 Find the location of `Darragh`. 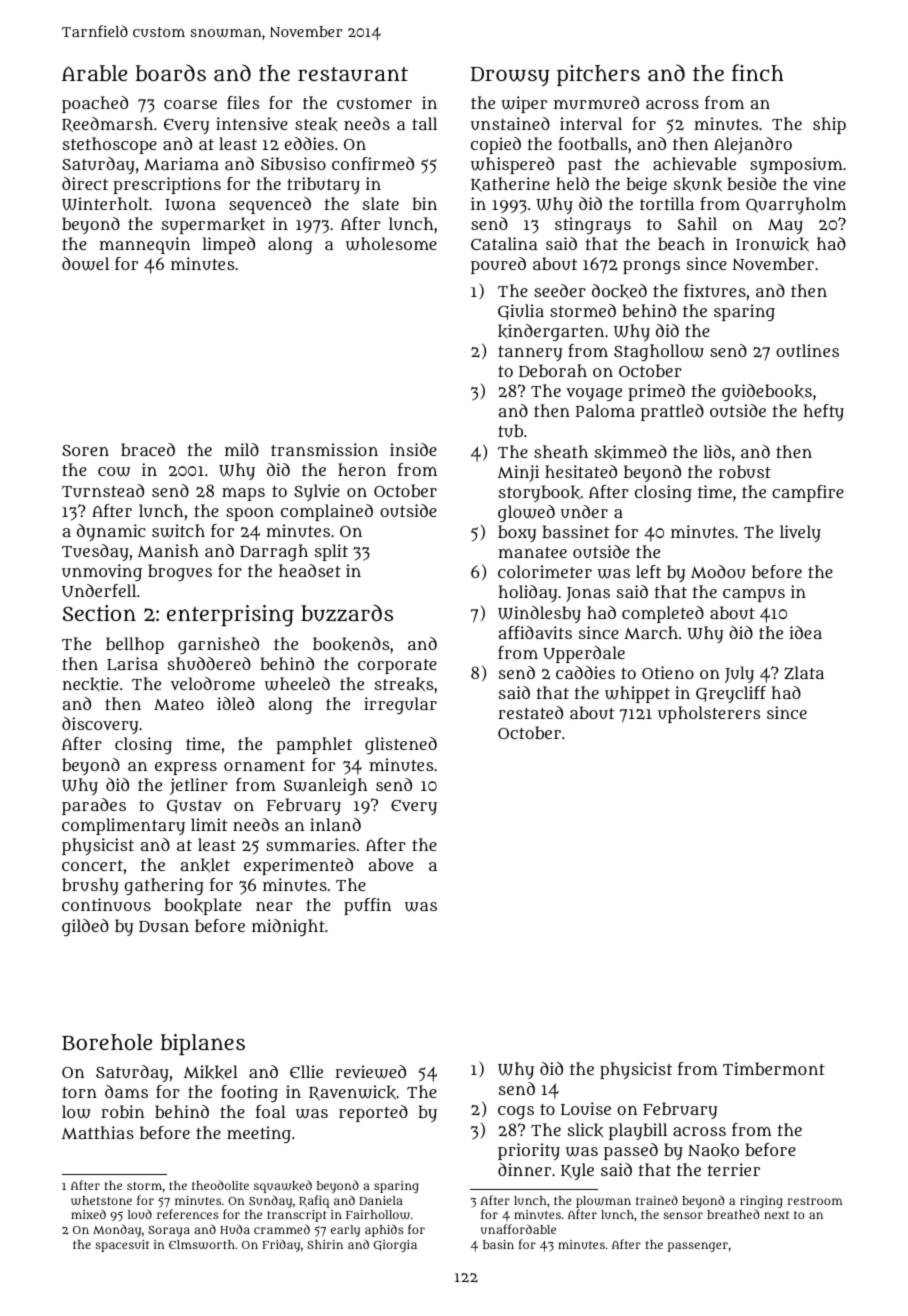

Darragh is located at coordinates (274, 552).
